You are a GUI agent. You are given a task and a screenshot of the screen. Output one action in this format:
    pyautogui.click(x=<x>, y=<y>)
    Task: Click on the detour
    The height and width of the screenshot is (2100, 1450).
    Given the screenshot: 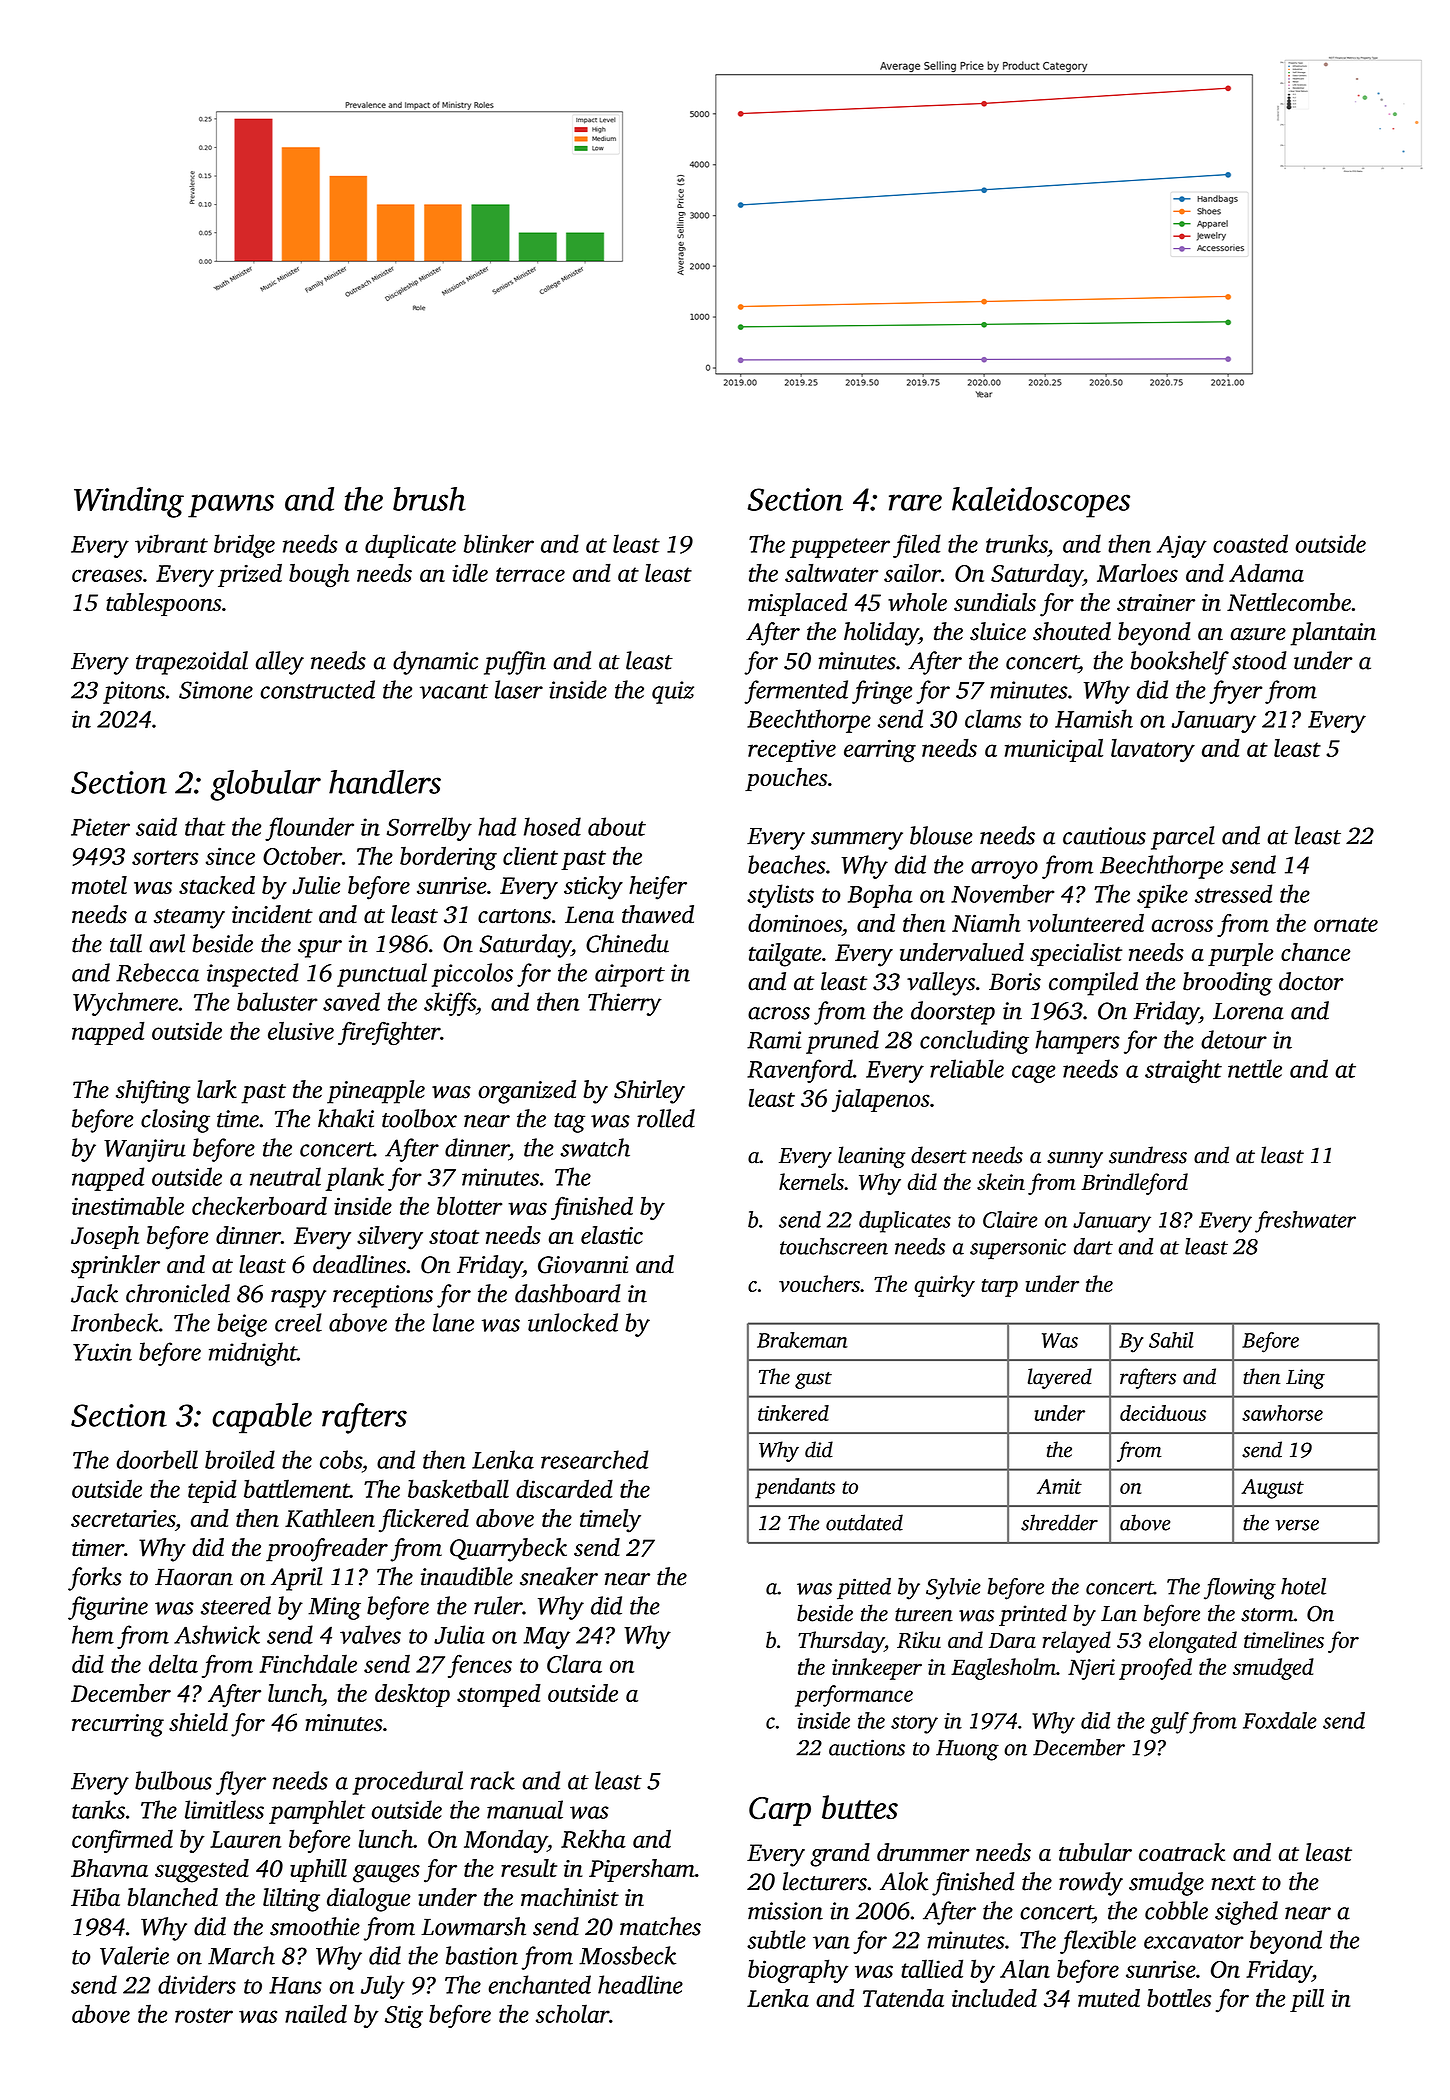 What is the action you would take?
    pyautogui.click(x=1234, y=1039)
